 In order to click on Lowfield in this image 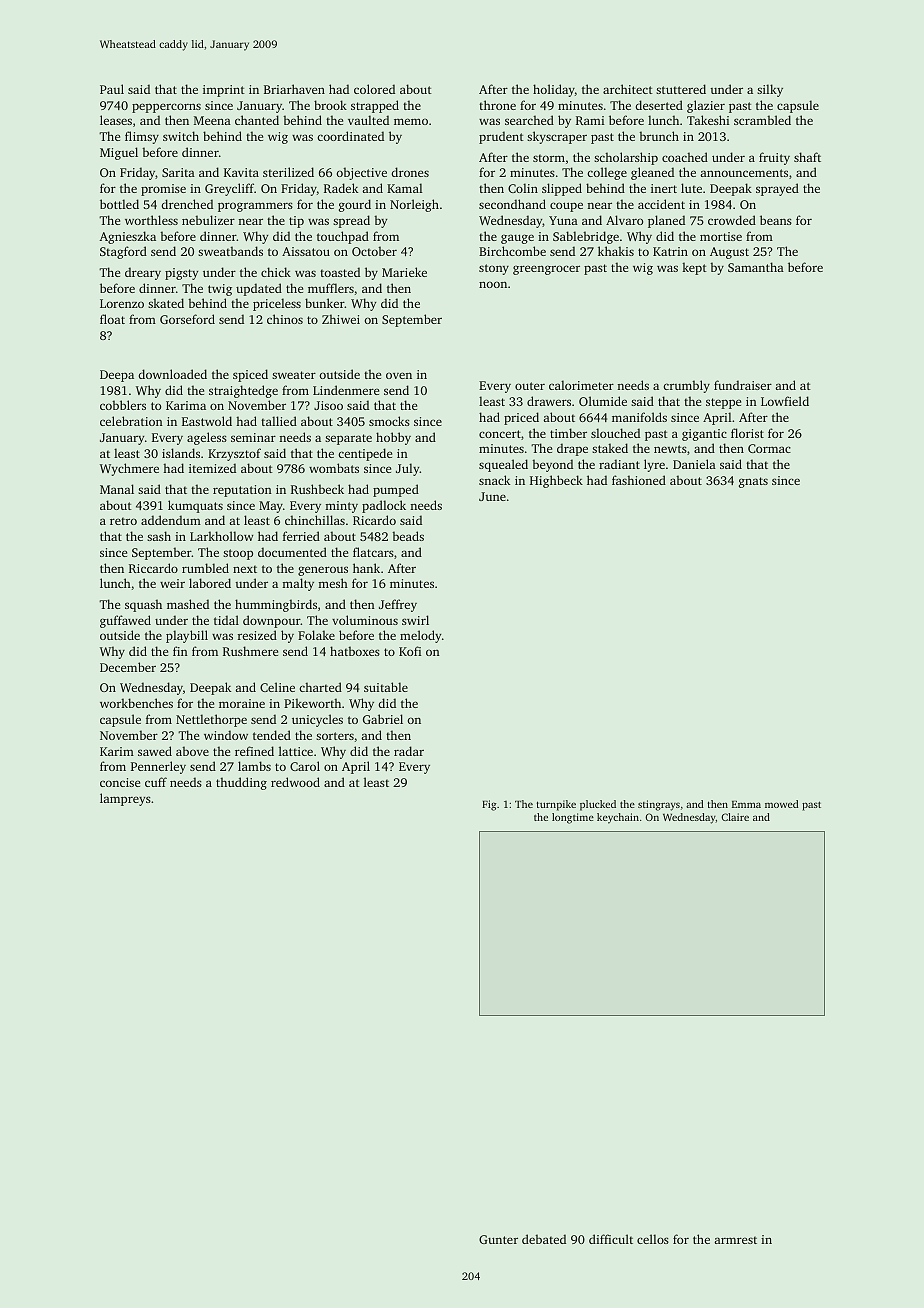, I will do `click(785, 401)`.
